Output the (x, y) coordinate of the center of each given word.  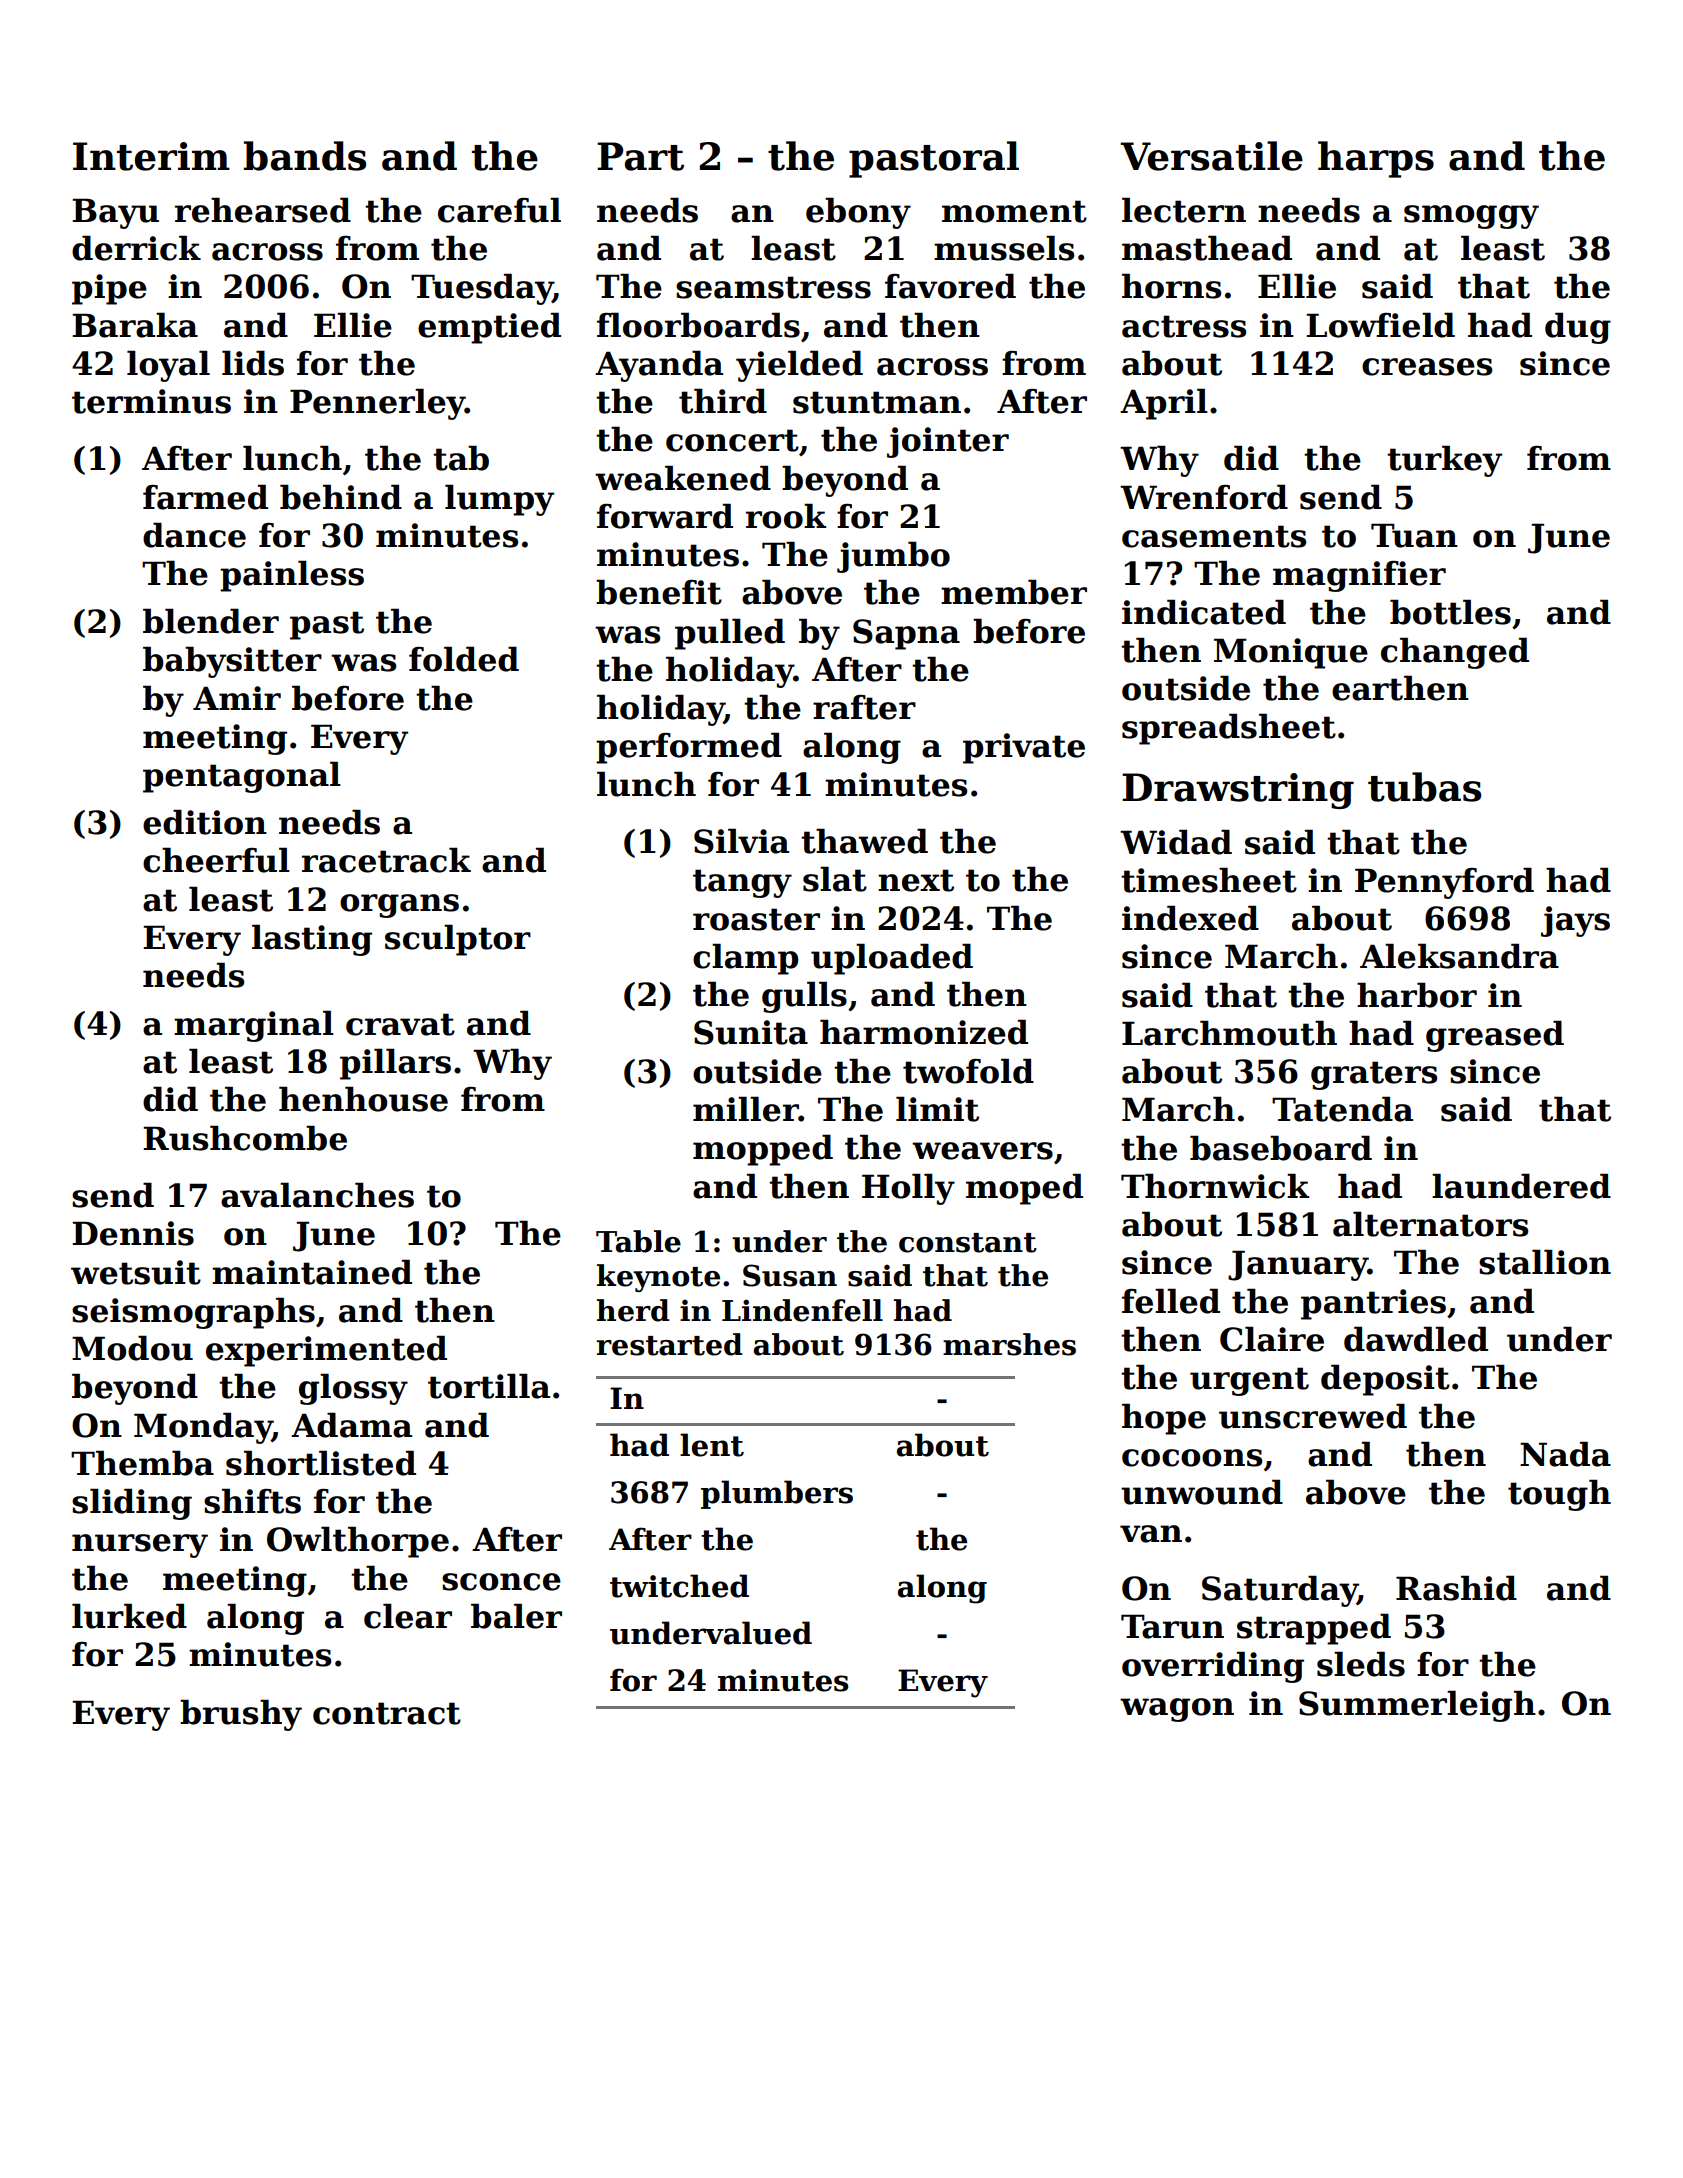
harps (1376, 159)
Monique (1291, 653)
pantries (1373, 1304)
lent (712, 1445)
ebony (858, 213)
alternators (1430, 1224)
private (1024, 748)
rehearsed (263, 210)
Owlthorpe (358, 1542)
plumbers (777, 1494)
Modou (132, 1348)
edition (205, 822)
